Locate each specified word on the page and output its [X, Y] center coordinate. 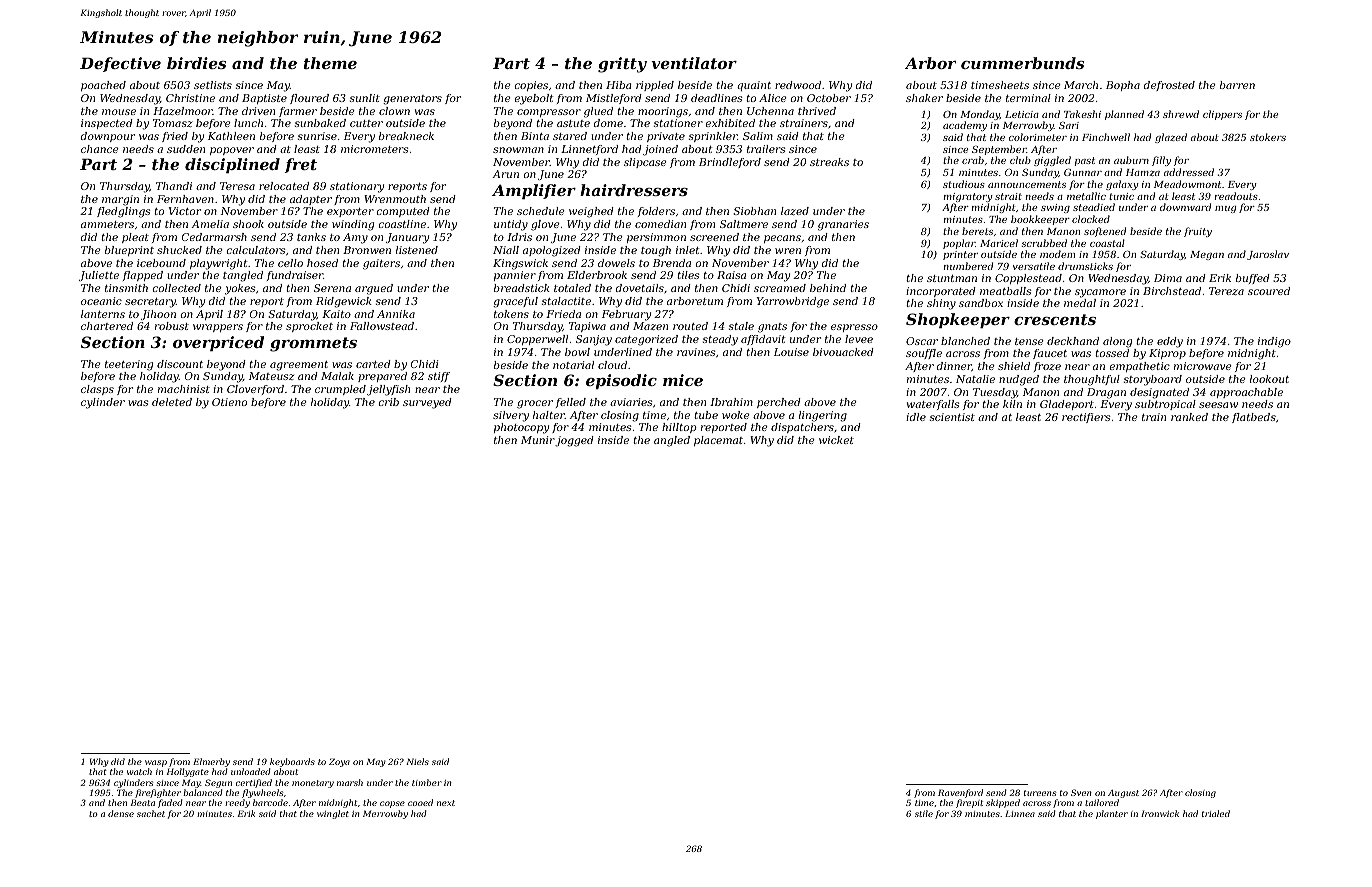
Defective [120, 64]
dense [121, 813]
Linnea [1020, 813]
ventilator [694, 63]
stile [924, 813]
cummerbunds [1022, 63]
